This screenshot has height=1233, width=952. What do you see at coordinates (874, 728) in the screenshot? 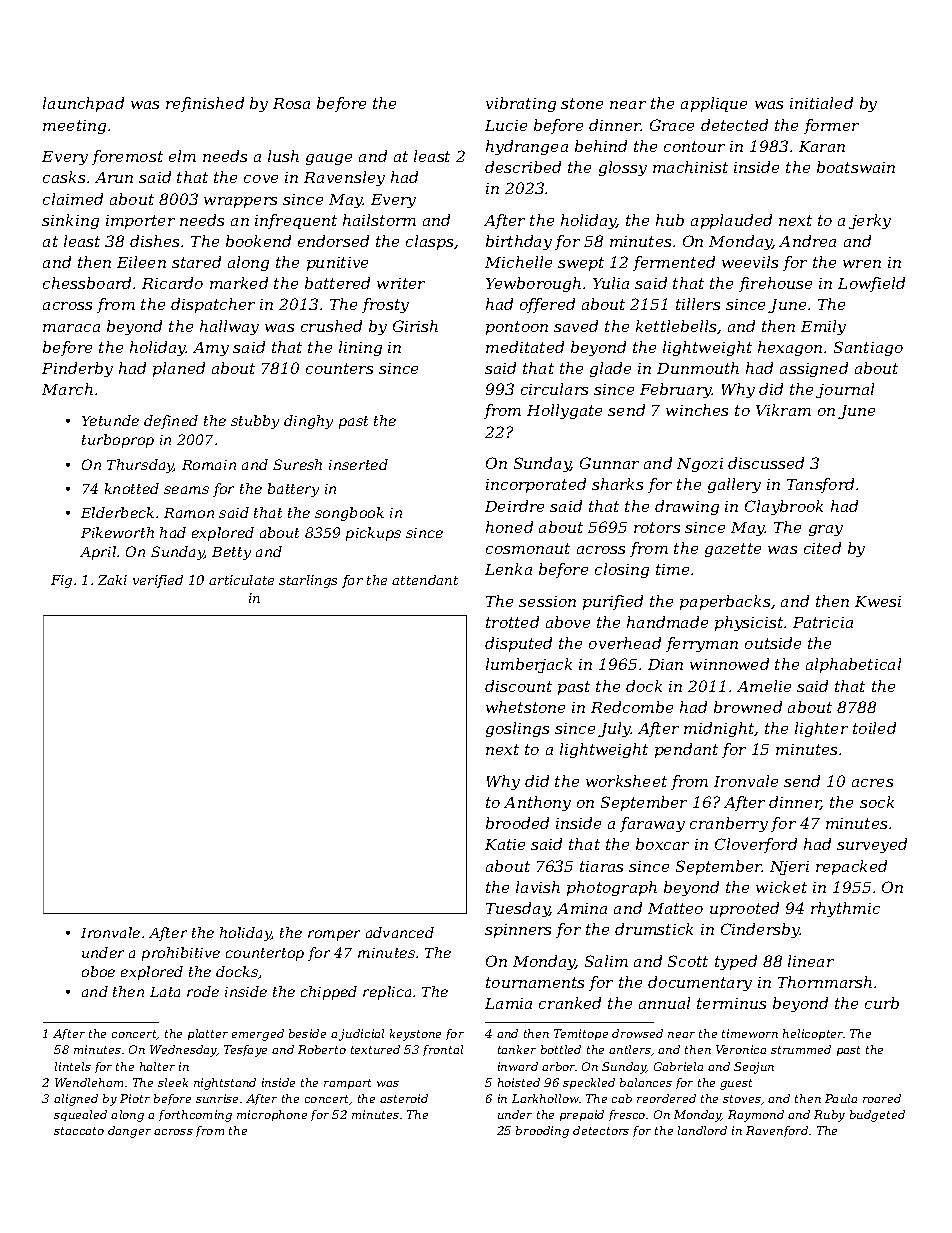
I see `toiled` at bounding box center [874, 728].
